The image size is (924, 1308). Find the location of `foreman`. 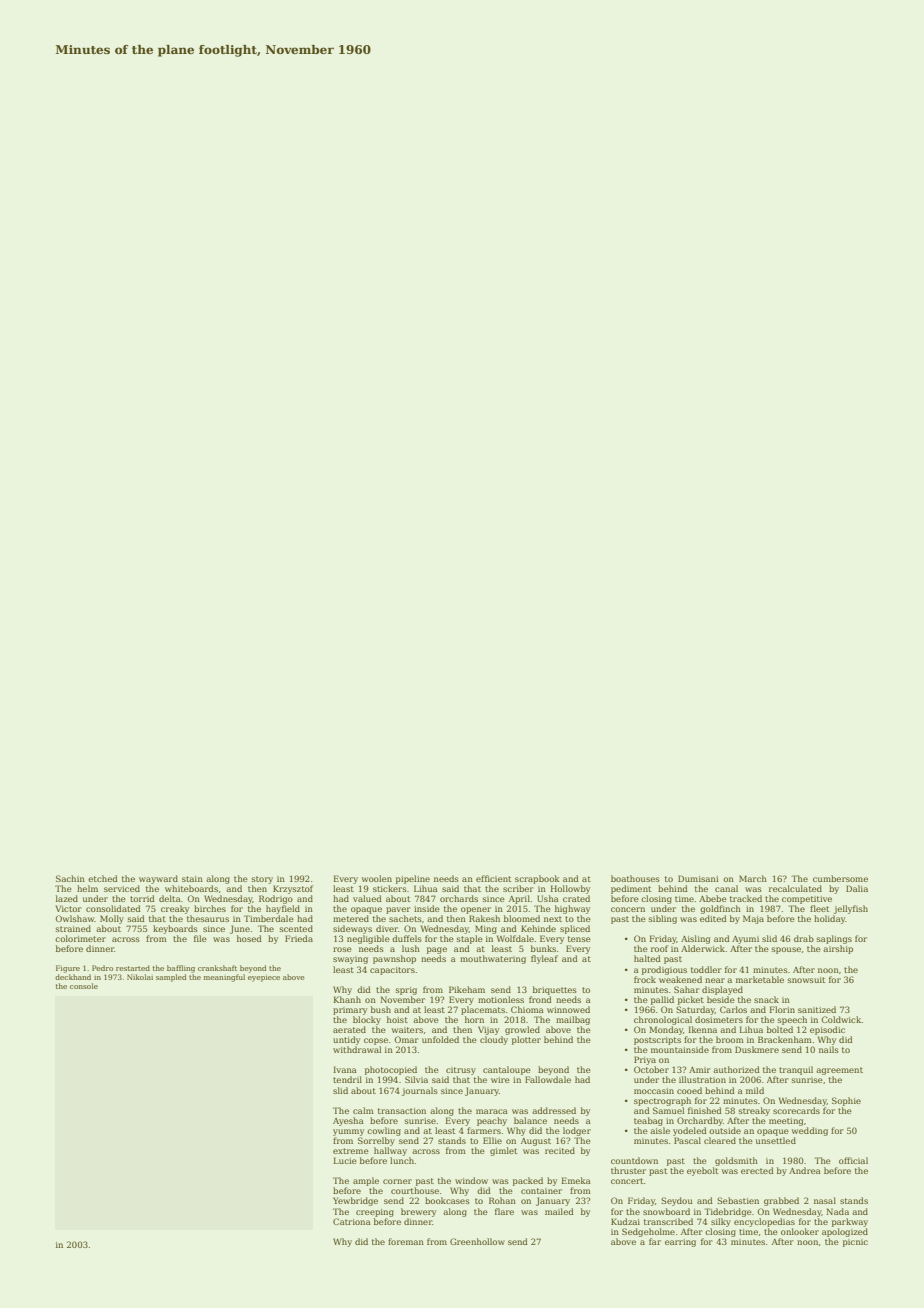

foreman is located at coordinates (406, 1241).
